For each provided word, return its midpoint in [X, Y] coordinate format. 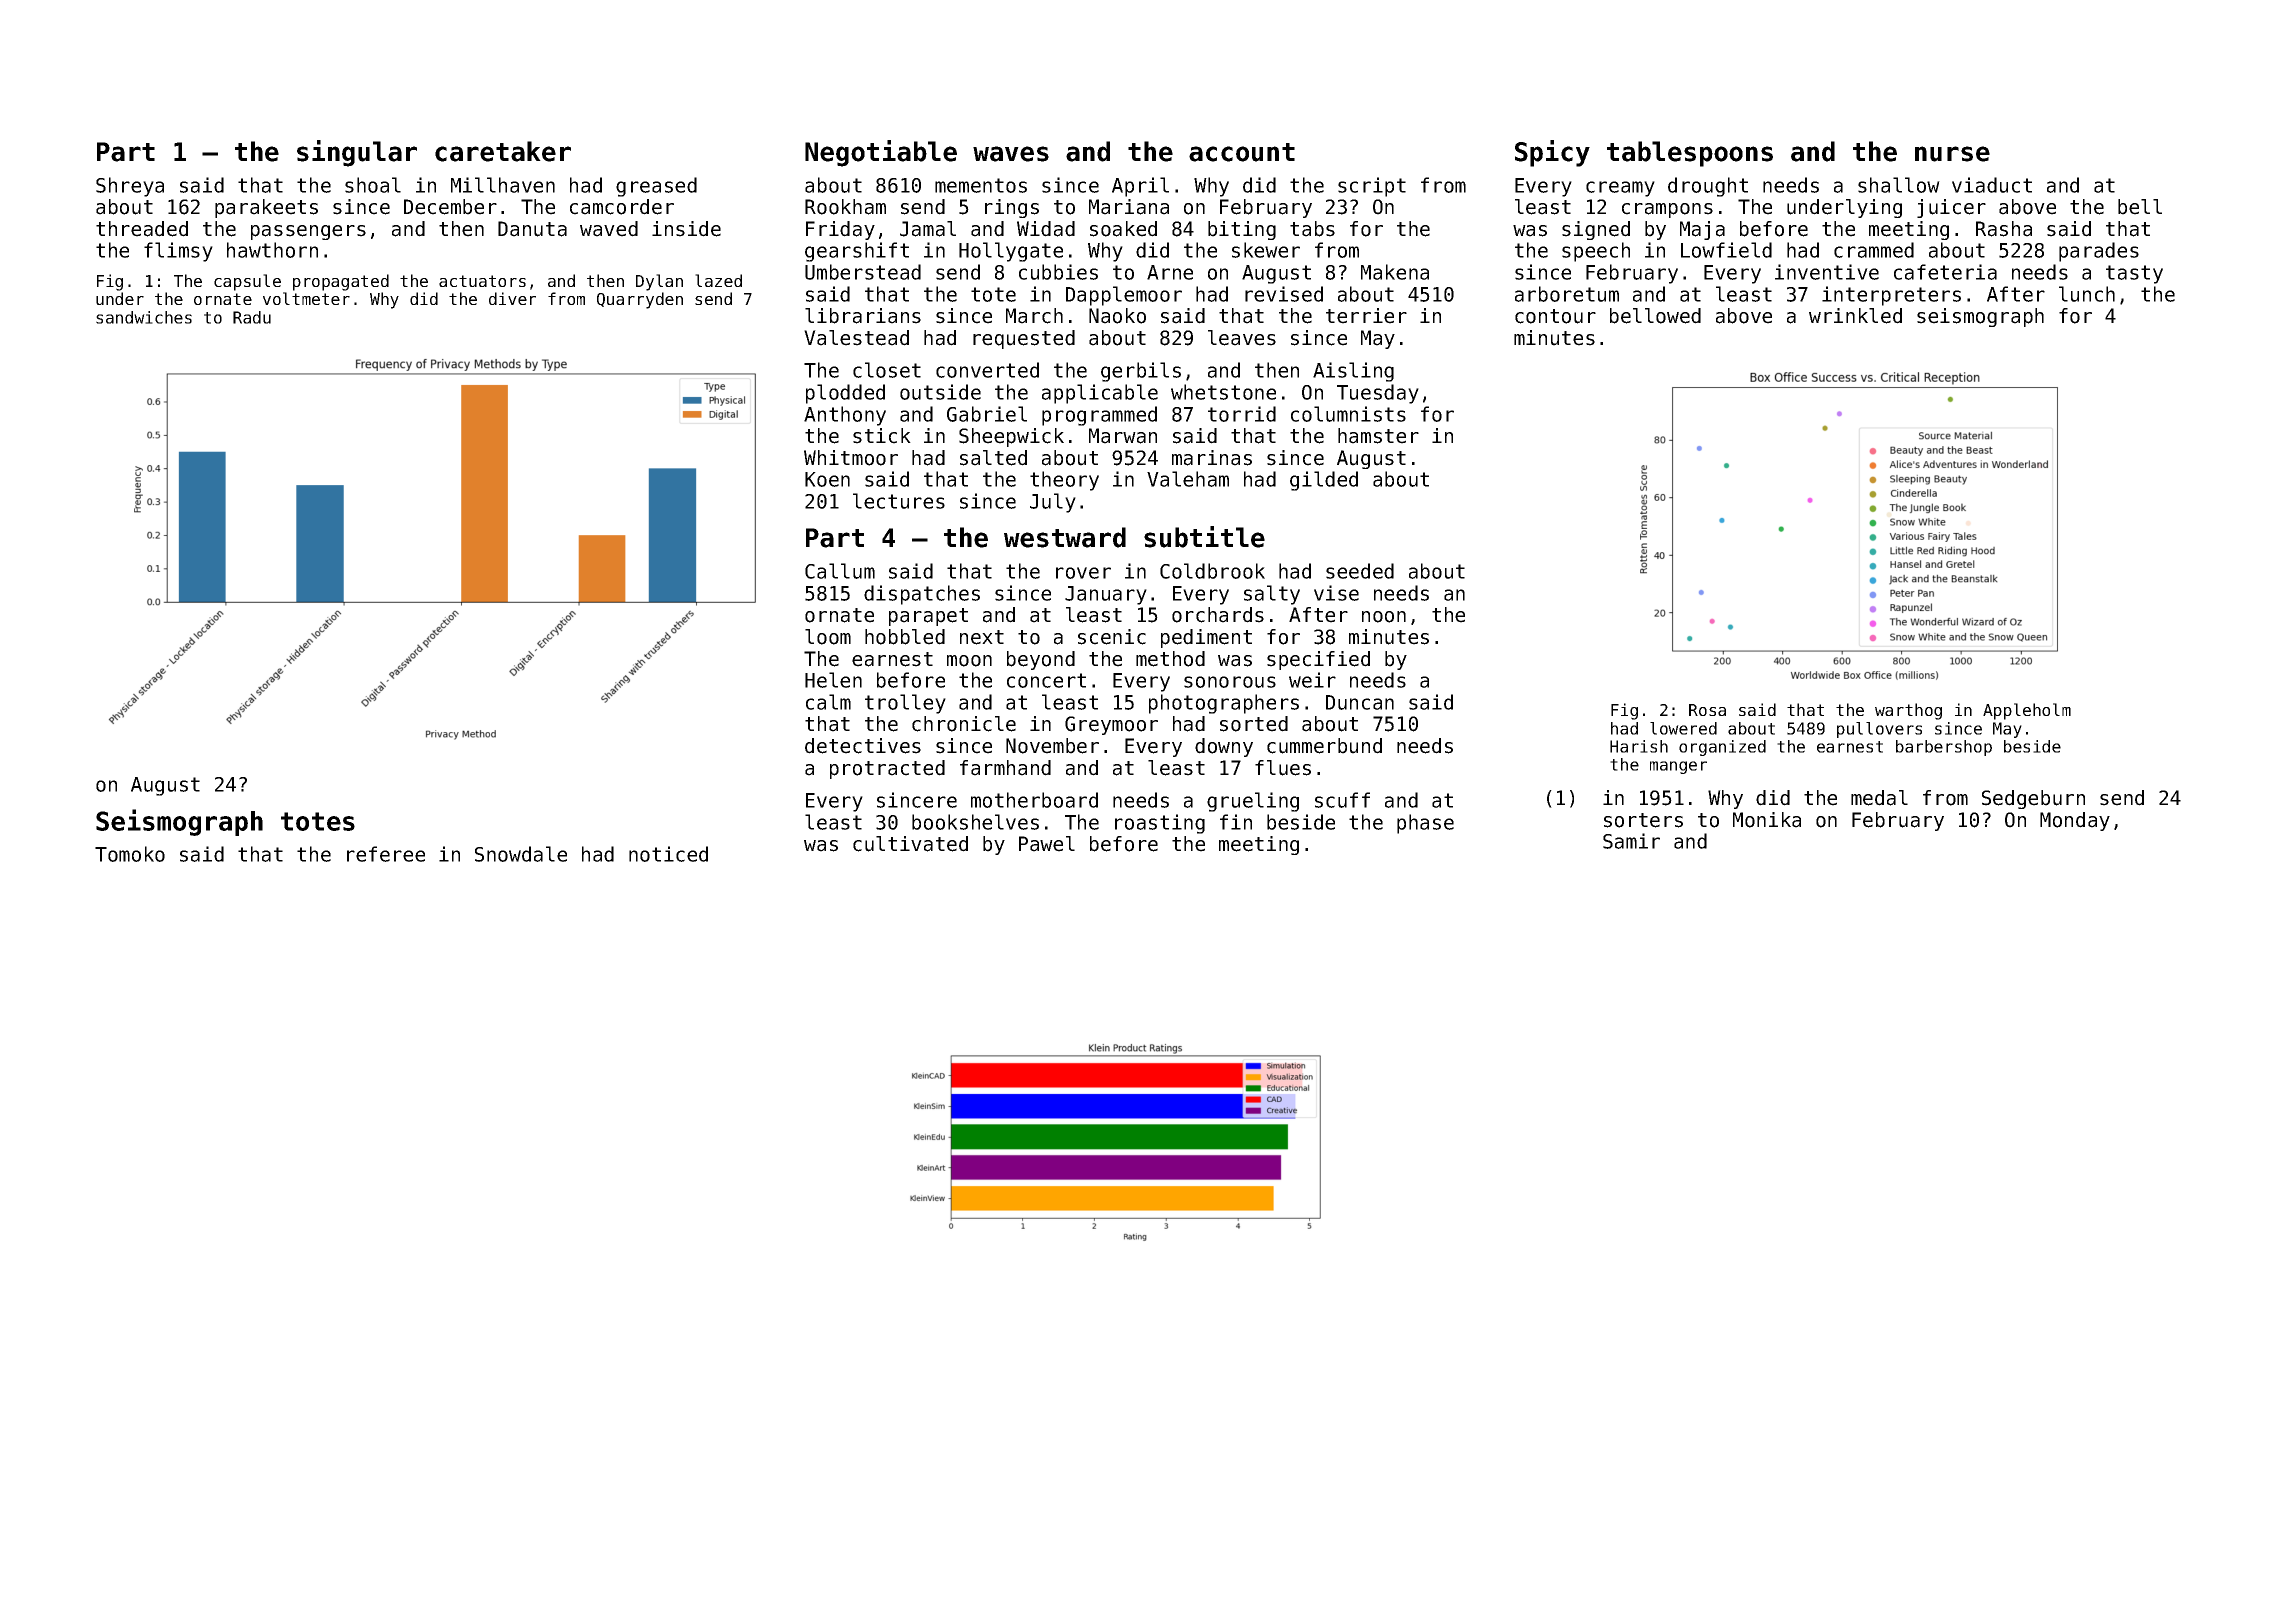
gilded [1324, 481]
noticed [668, 854]
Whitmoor [851, 458]
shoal [373, 185]
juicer [1951, 208]
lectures [899, 501]
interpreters [1891, 296]
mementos [981, 185]
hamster [1378, 436]
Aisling [1353, 372]
